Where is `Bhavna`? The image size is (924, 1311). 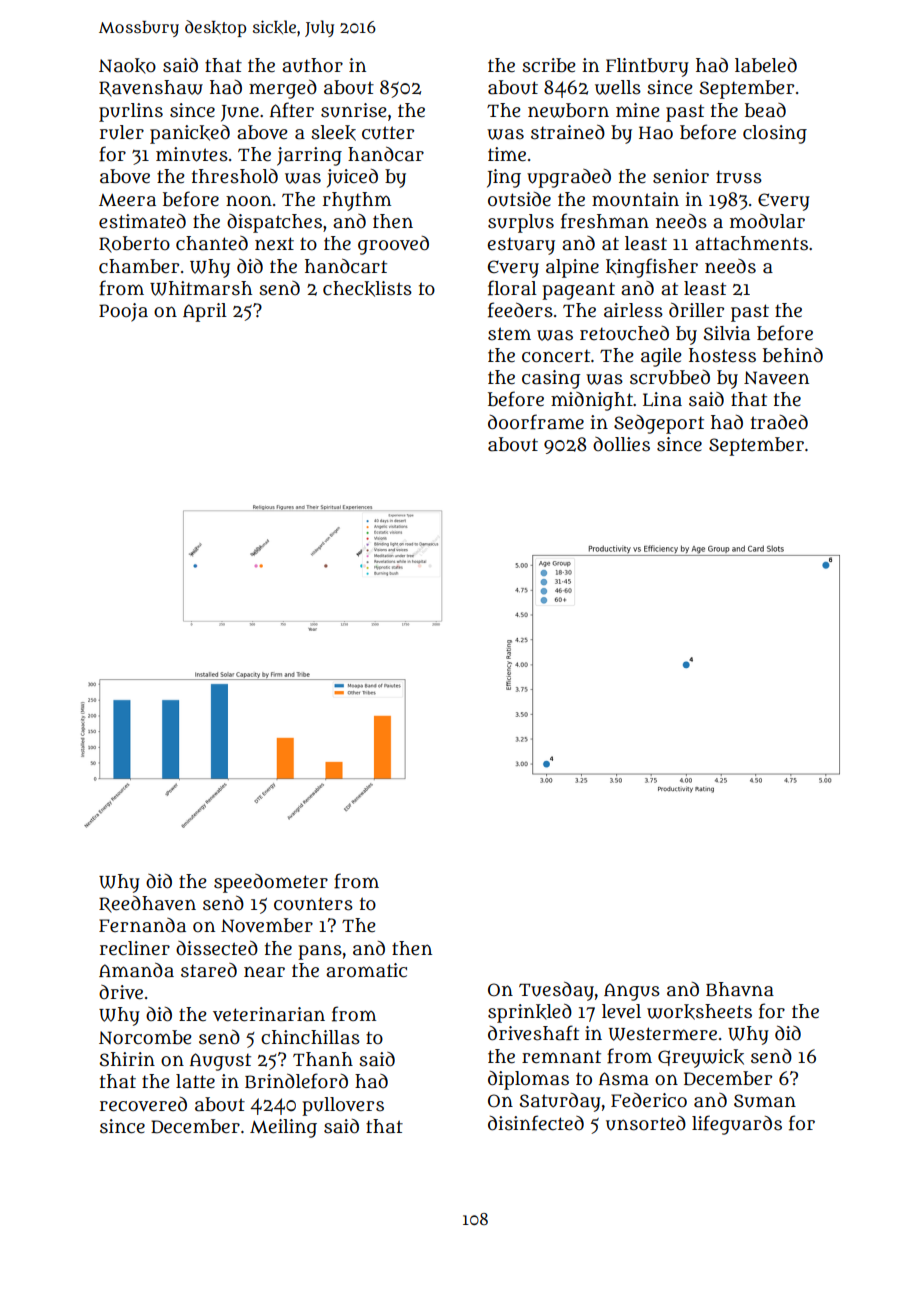
Bhavna is located at coordinates (740, 989).
